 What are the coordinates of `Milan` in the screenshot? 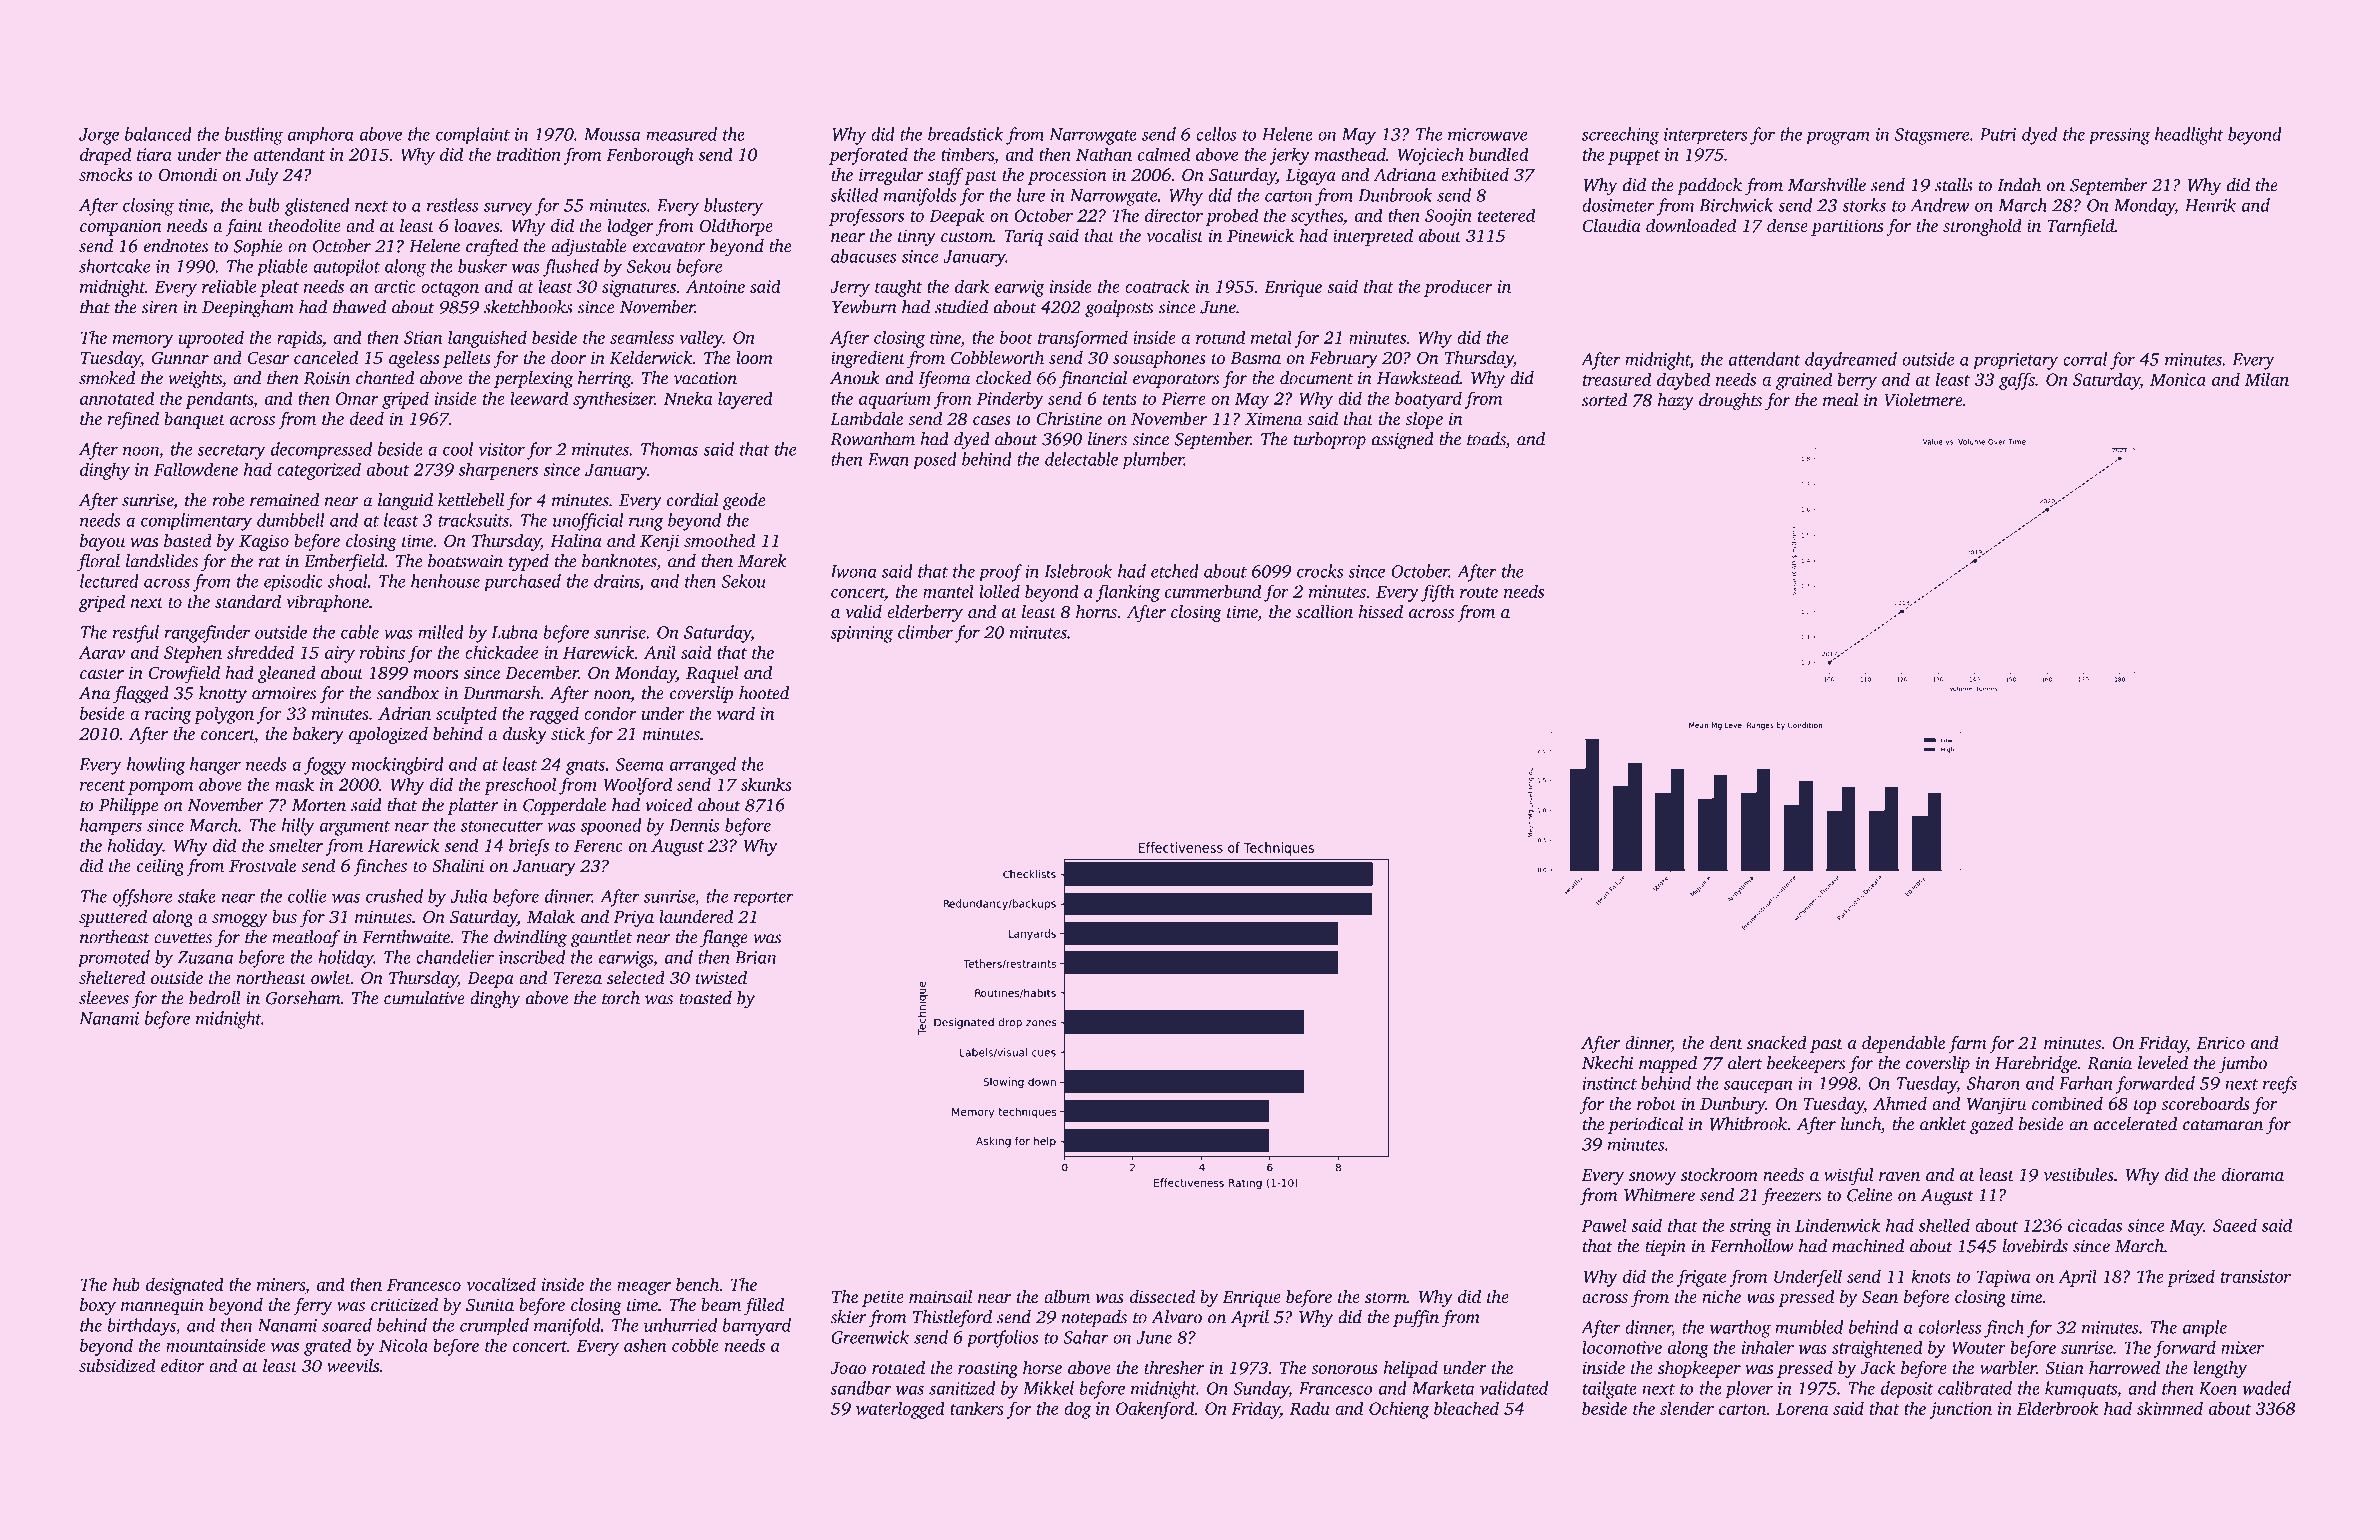 It's located at (2267, 379).
